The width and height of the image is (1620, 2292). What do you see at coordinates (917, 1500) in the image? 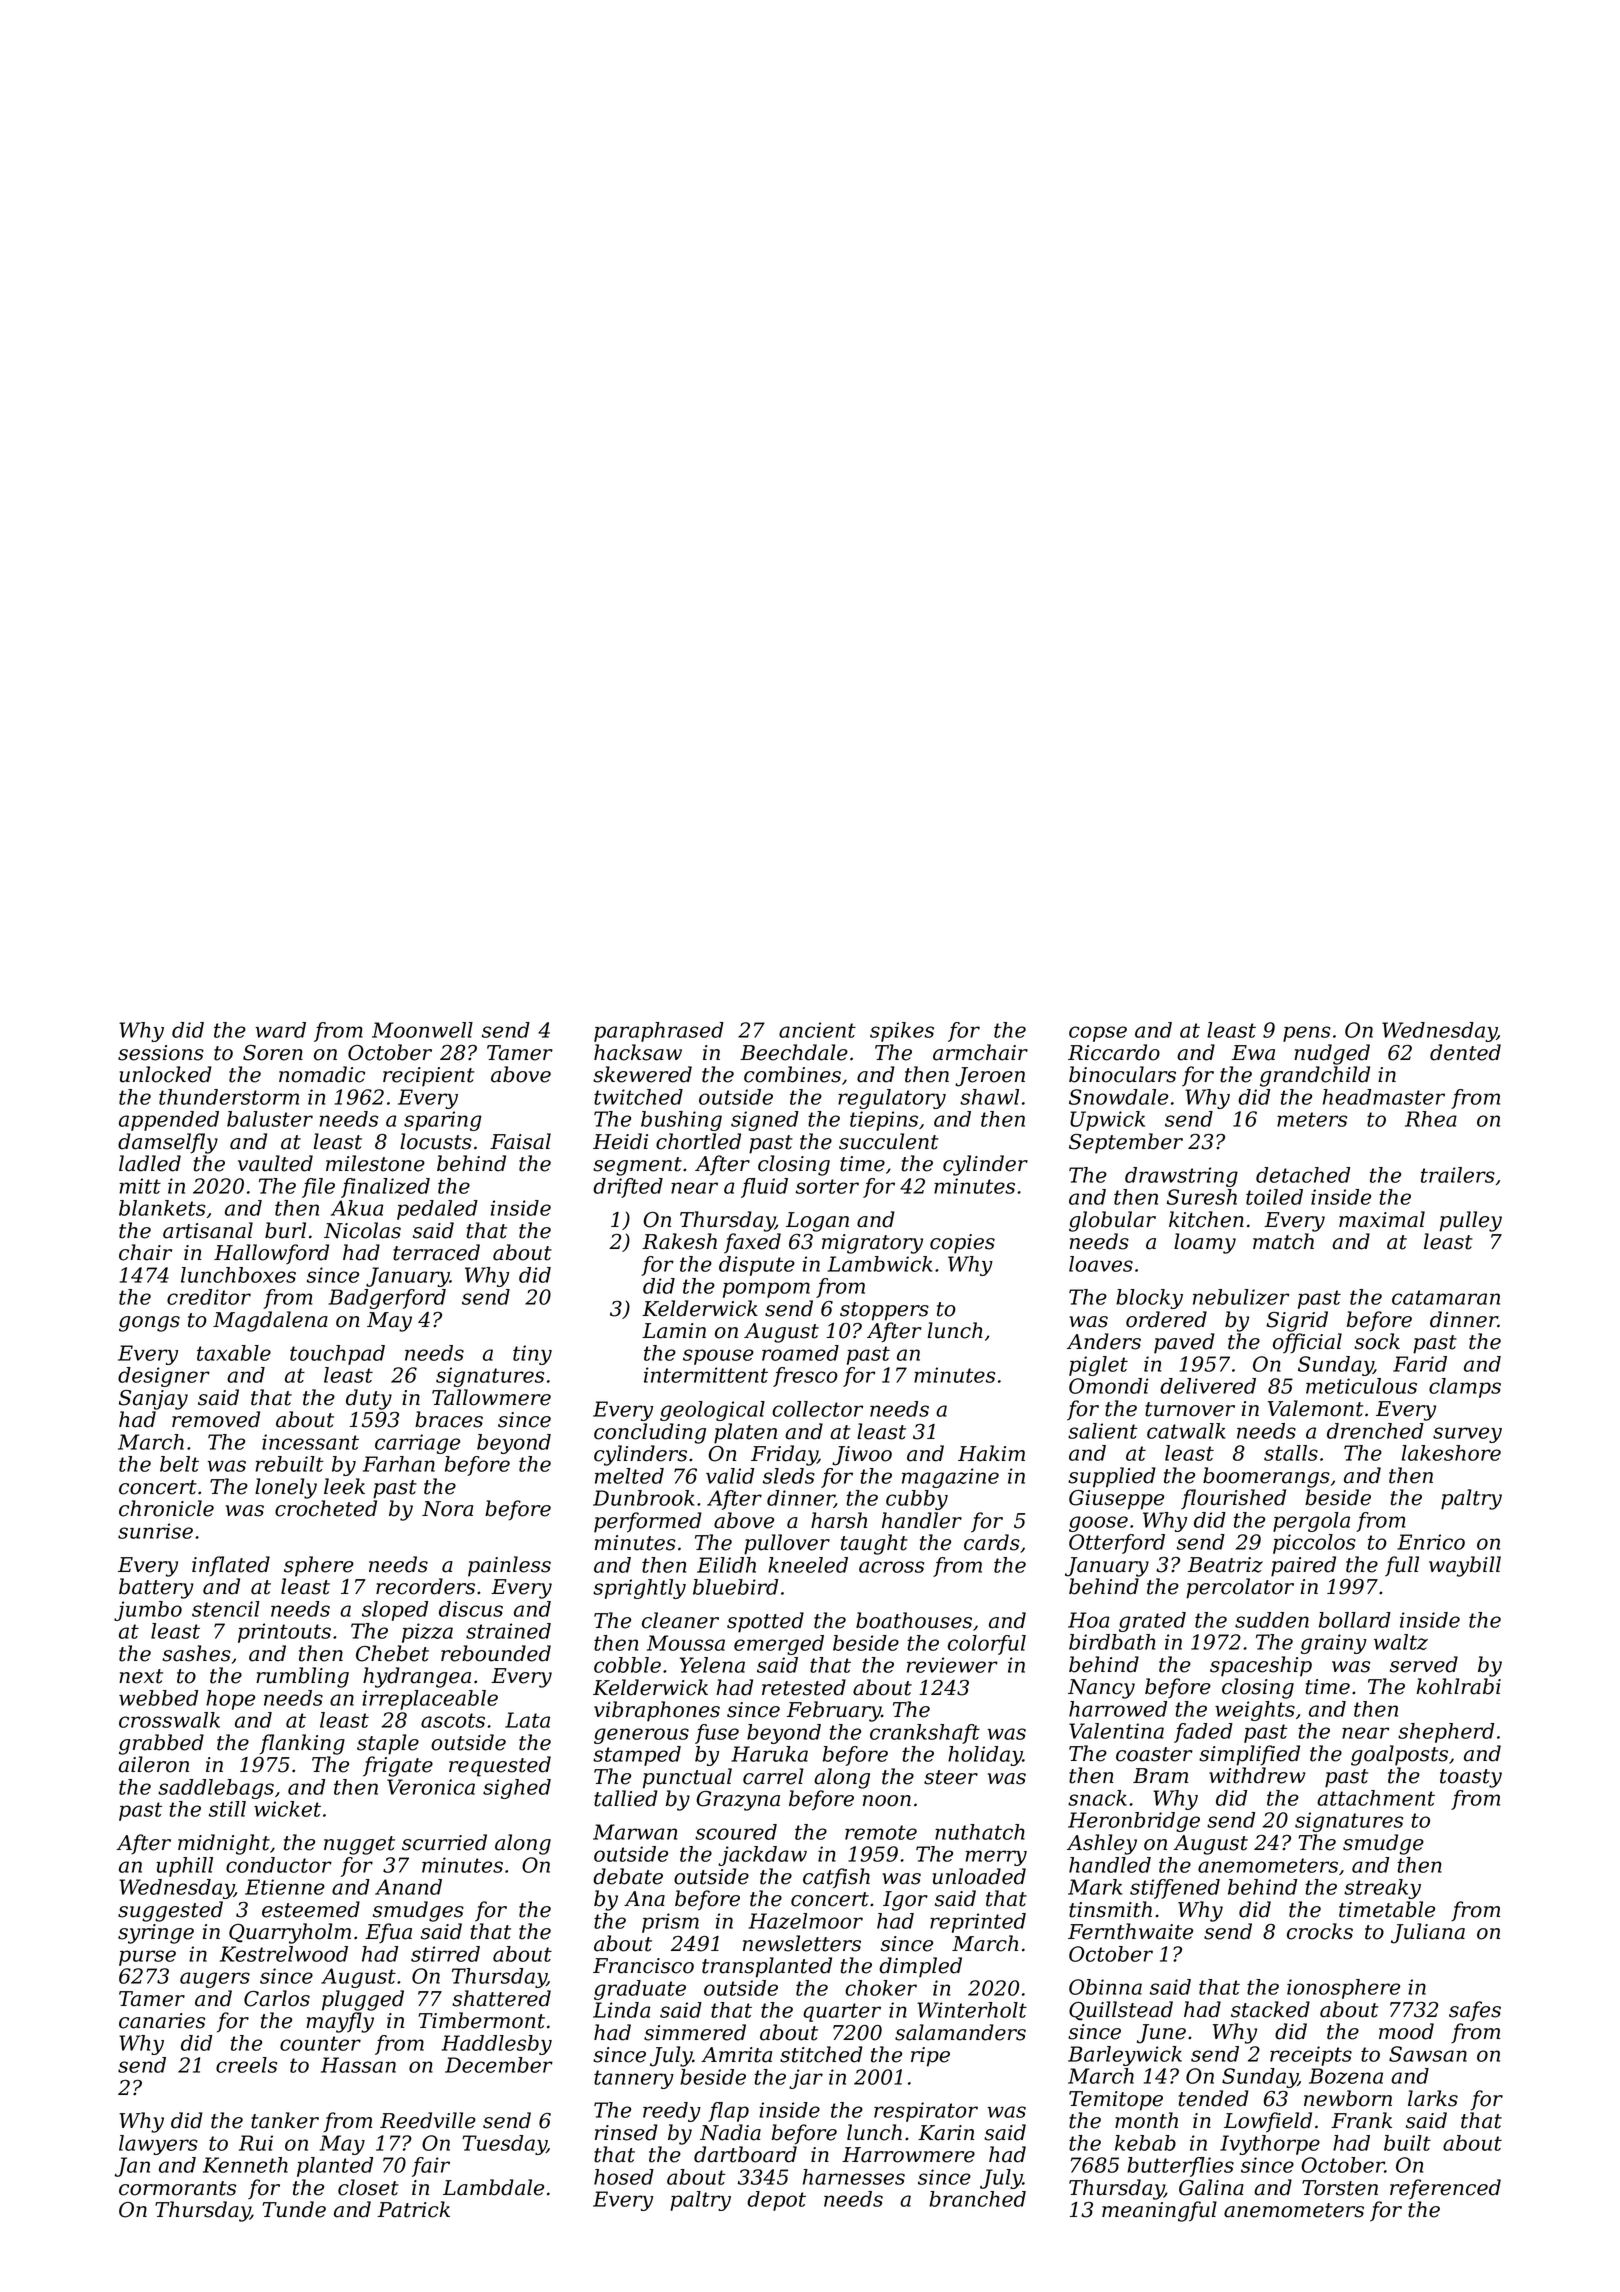
I see `cubby` at bounding box center [917, 1500].
